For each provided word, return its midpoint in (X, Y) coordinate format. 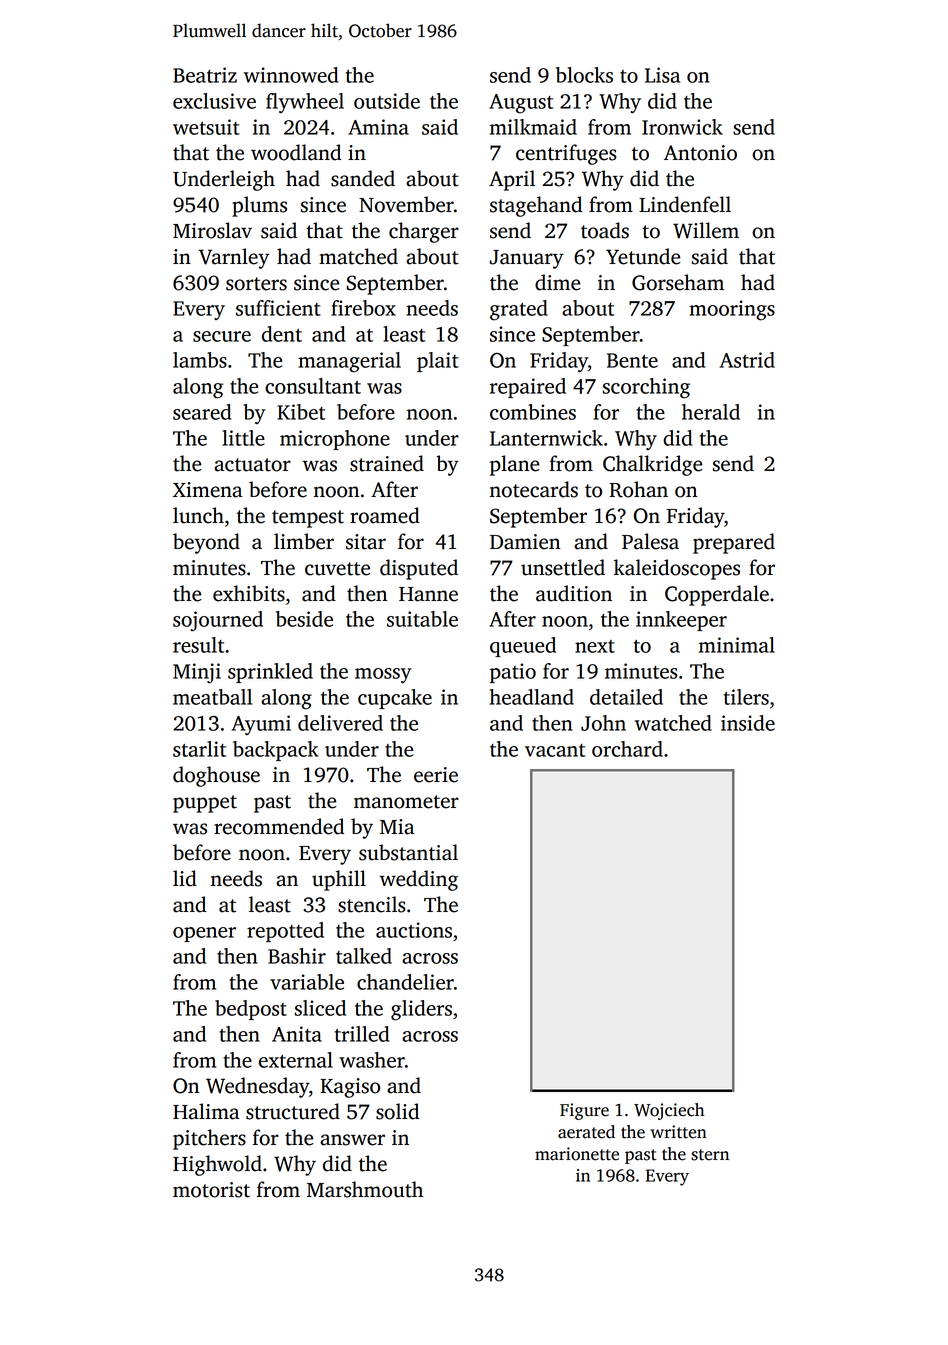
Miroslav (212, 230)
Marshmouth (365, 1189)
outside (387, 101)
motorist (211, 1190)
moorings (732, 310)
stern (710, 1155)
